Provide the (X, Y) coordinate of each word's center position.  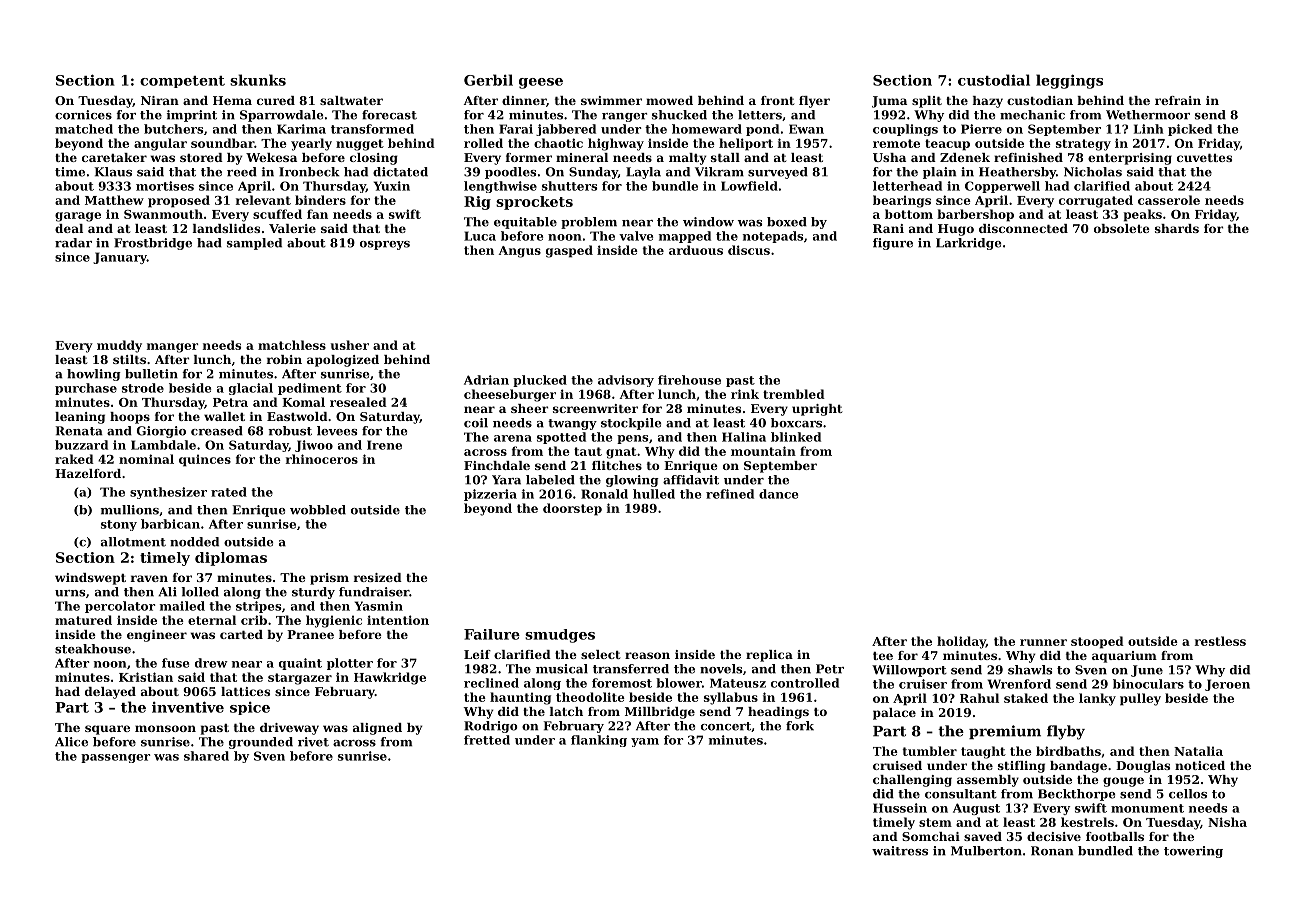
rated (229, 492)
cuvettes (1204, 158)
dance (778, 494)
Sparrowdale (281, 116)
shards (1177, 228)
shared (206, 756)
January (120, 258)
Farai (516, 129)
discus (749, 250)
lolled (200, 592)
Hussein (900, 808)
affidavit (691, 480)
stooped (1097, 642)
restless (1220, 641)
